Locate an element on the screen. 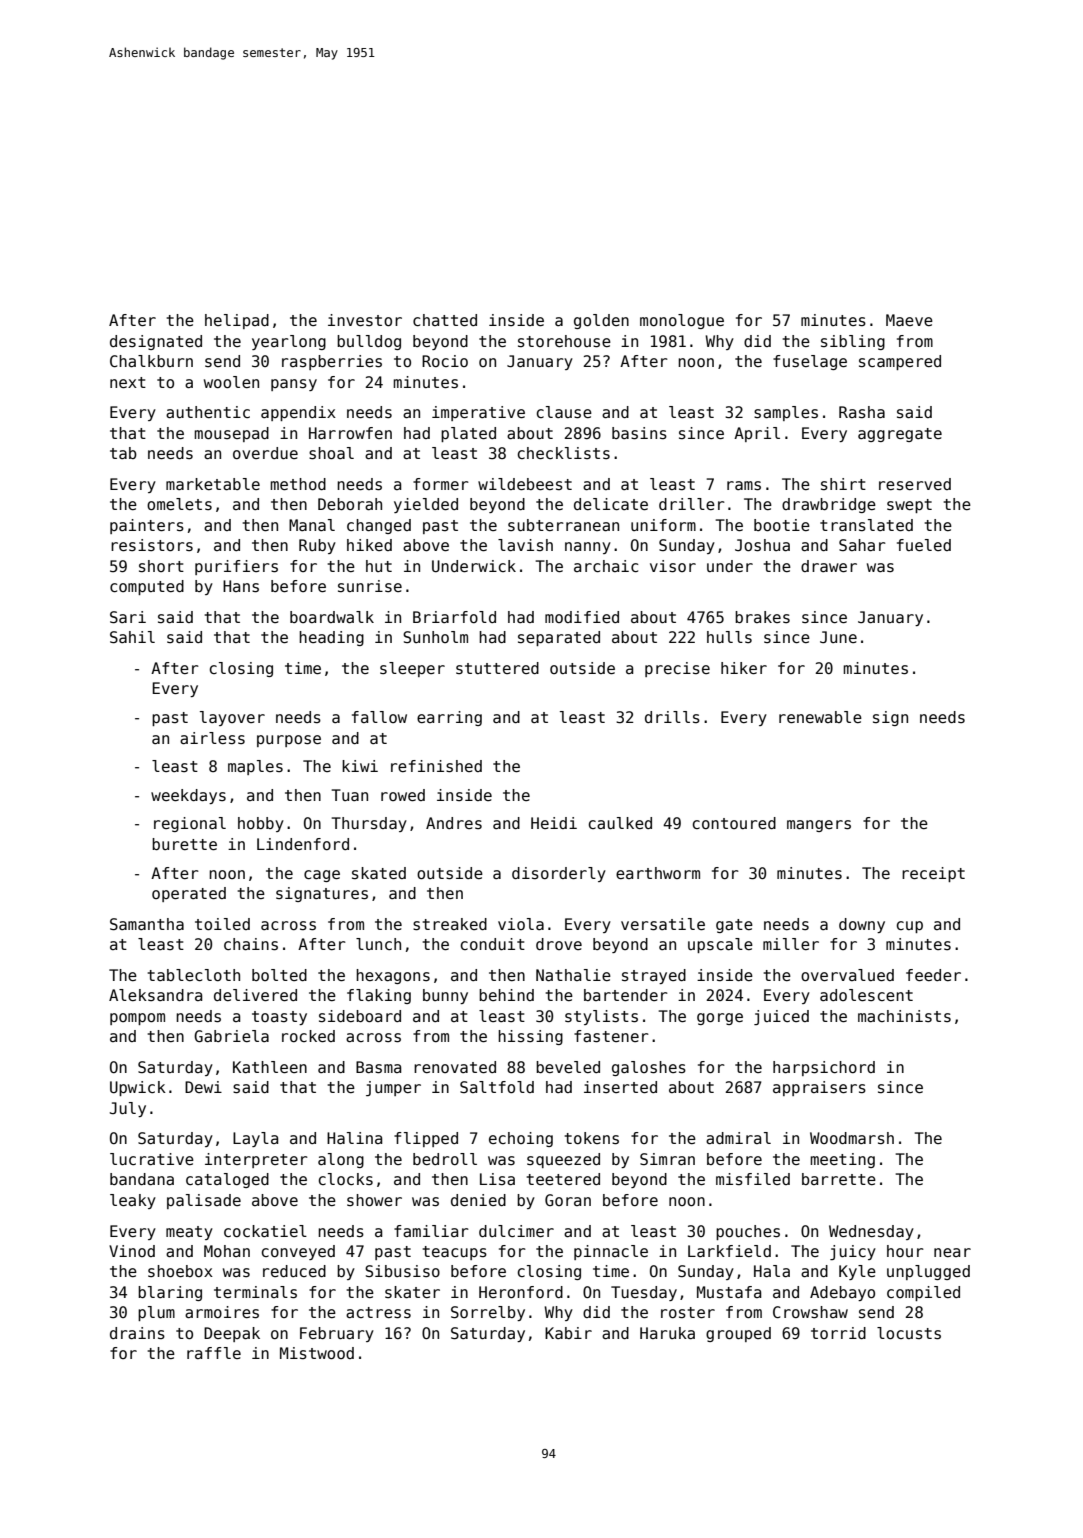 This screenshot has width=1083, height=1538. renewable is located at coordinates (820, 717).
